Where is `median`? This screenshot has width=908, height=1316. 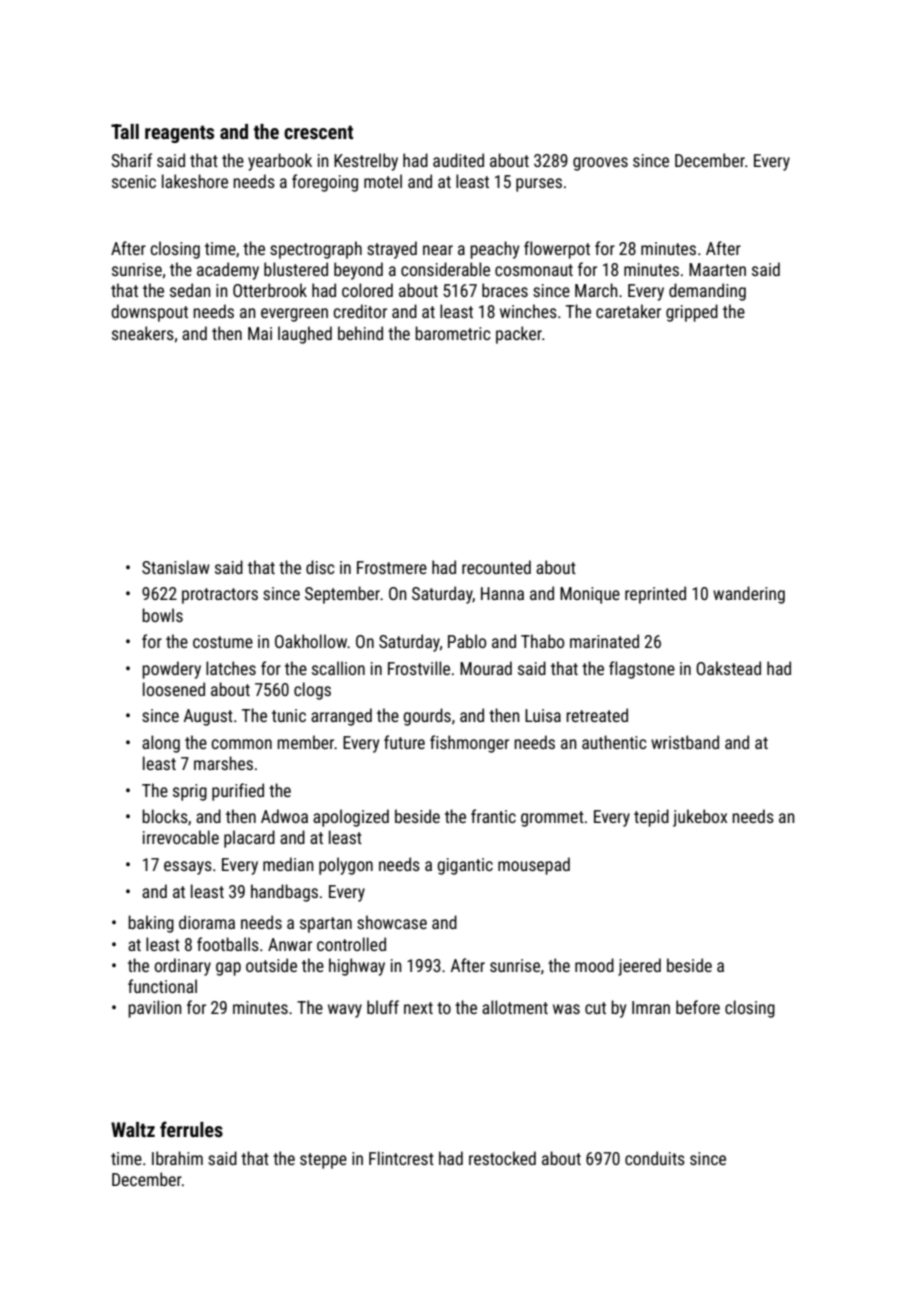
median is located at coordinates (288, 864).
